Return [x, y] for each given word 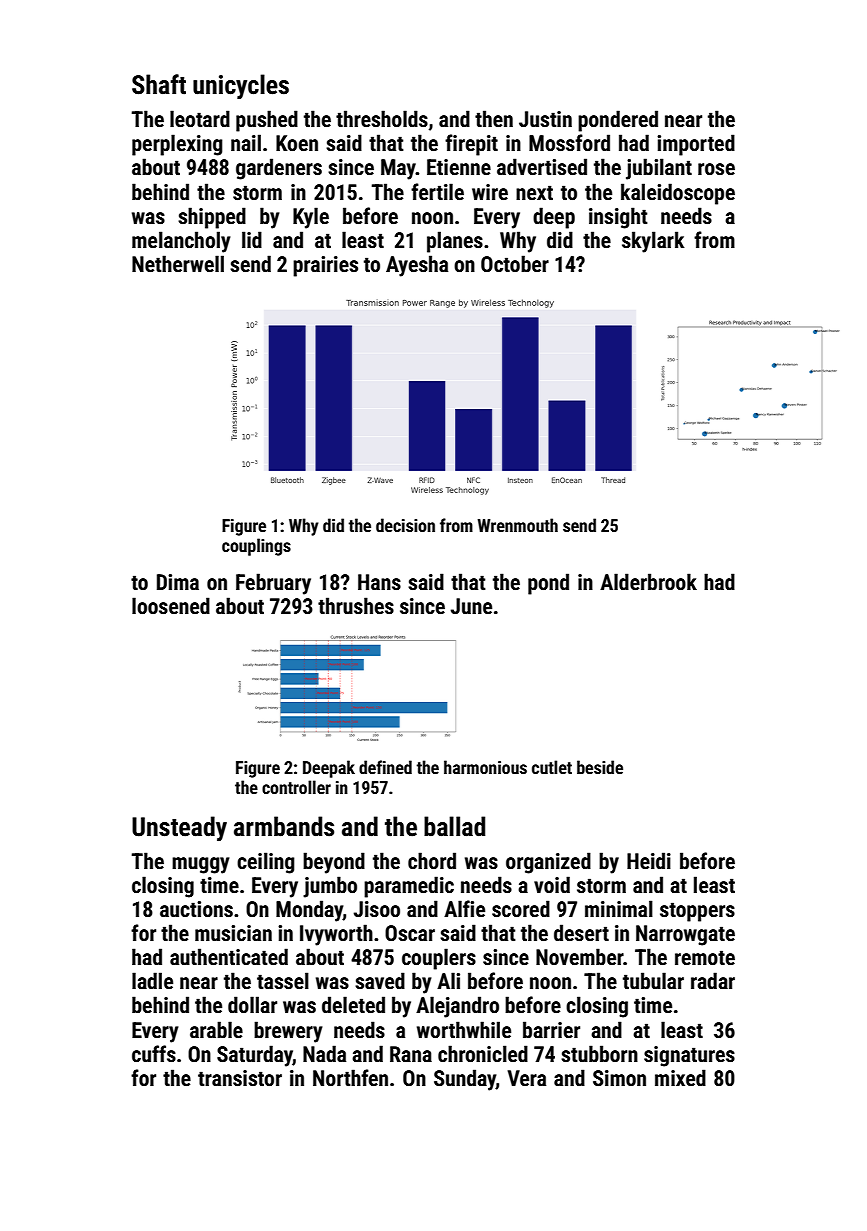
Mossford [569, 143]
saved [380, 980]
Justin [545, 119]
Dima [178, 582]
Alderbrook [648, 582]
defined [385, 767]
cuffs [154, 1054]
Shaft [159, 84]
